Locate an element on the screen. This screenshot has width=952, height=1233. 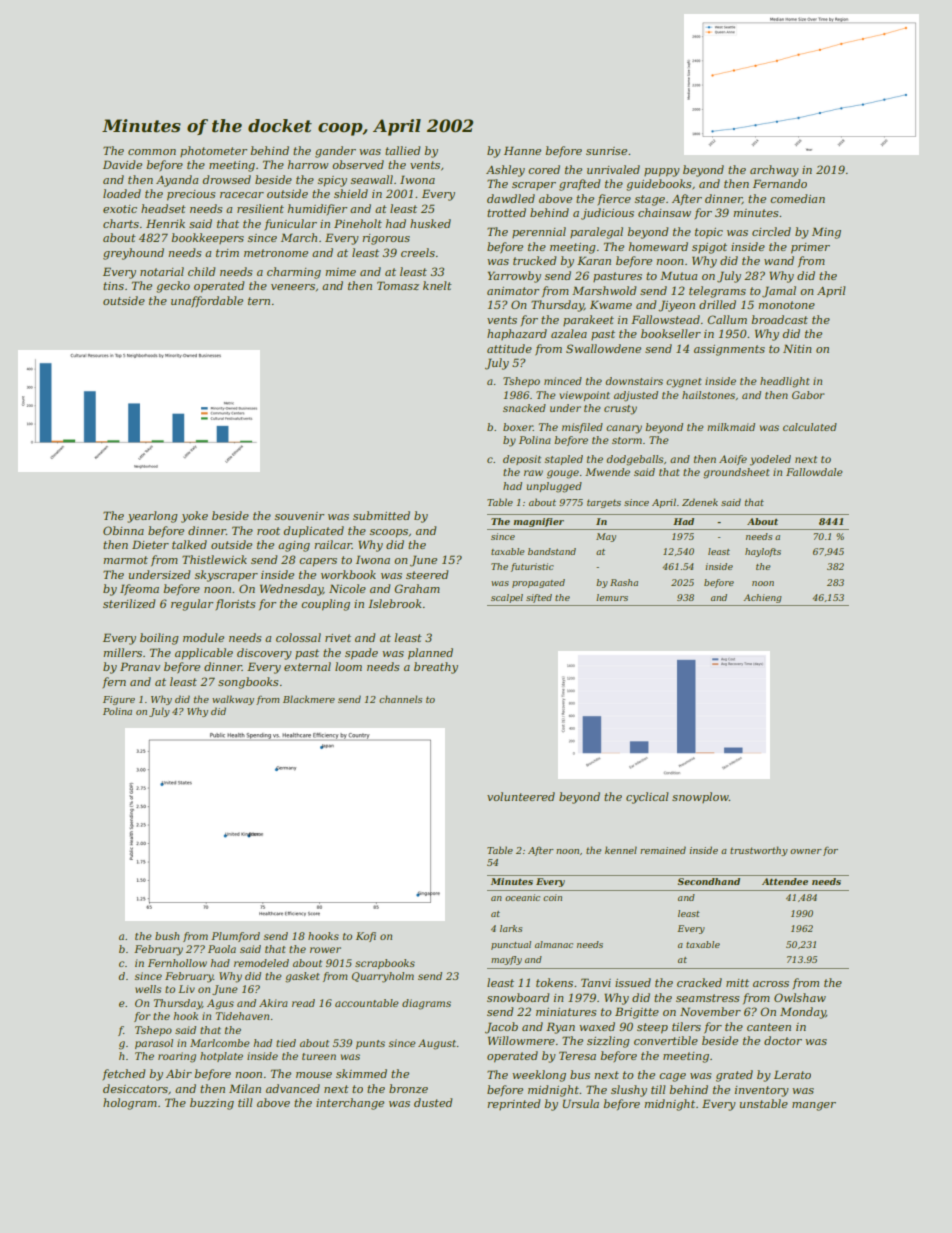
bandstand is located at coordinates (552, 551).
